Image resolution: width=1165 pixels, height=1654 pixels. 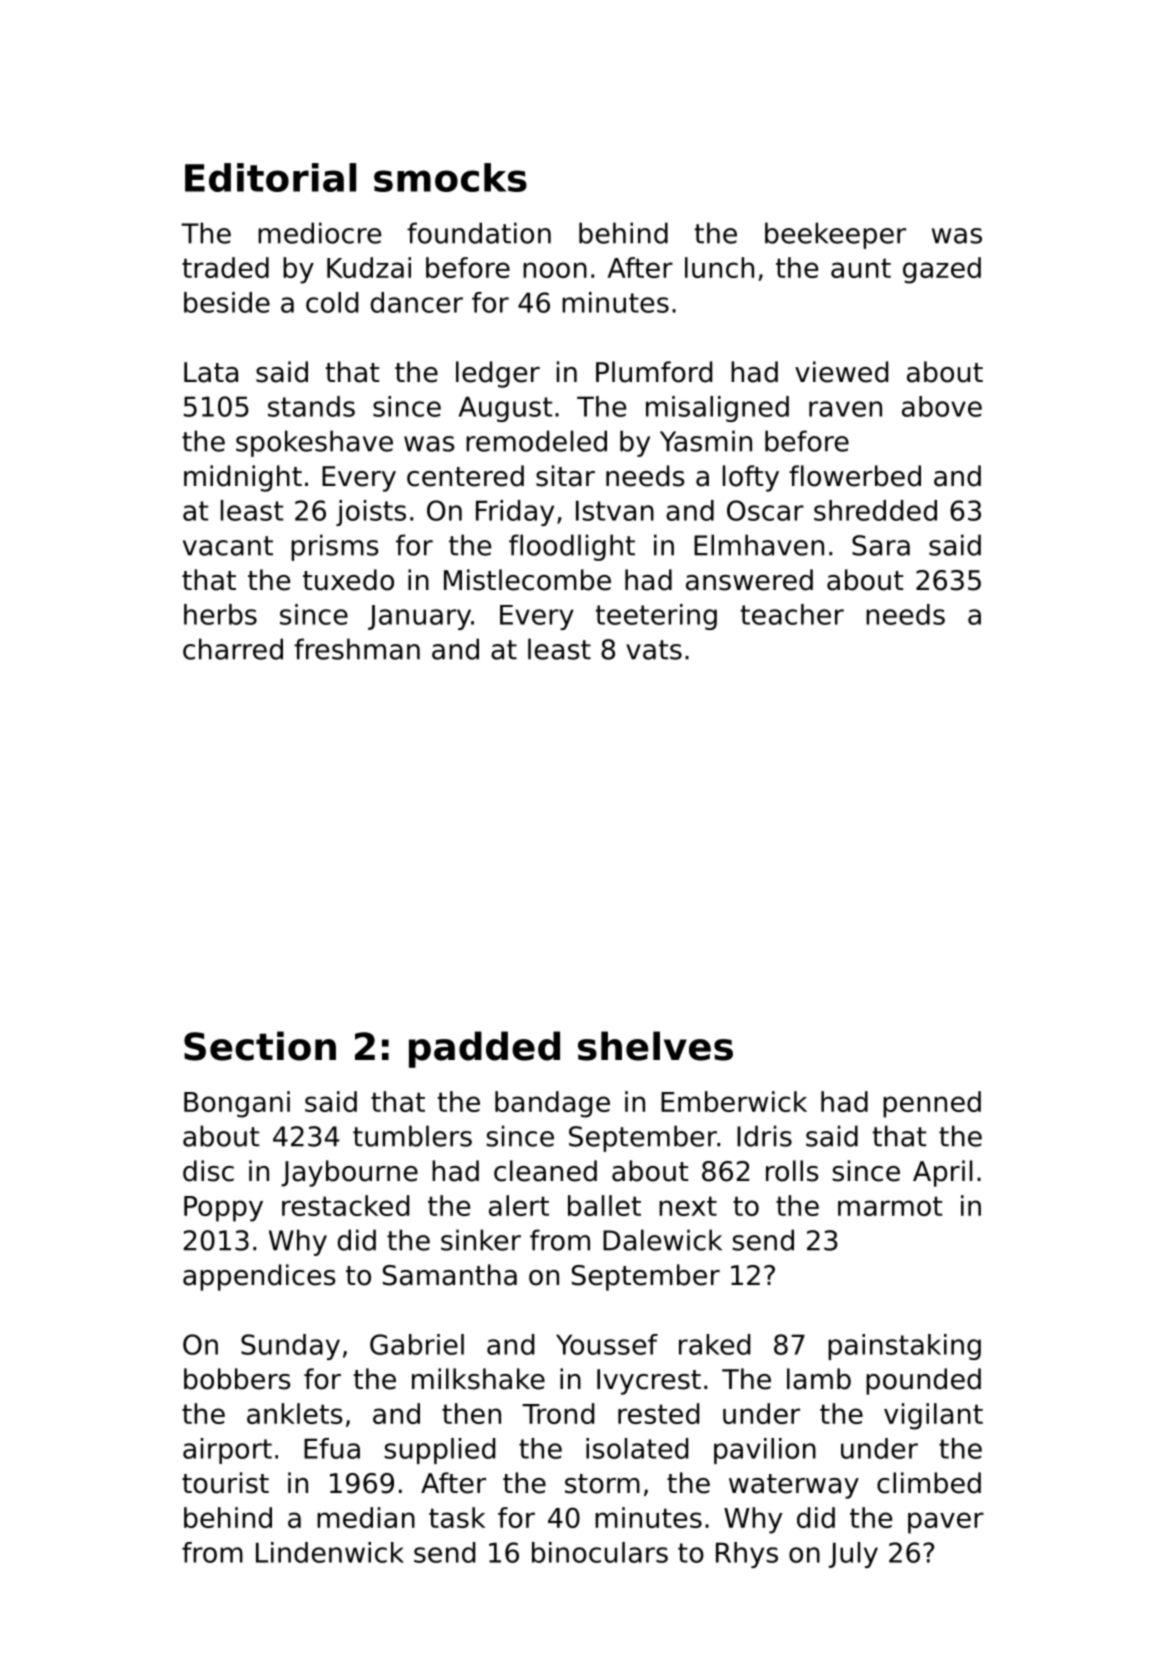 What do you see at coordinates (484, 1049) in the screenshot?
I see `padded` at bounding box center [484, 1049].
